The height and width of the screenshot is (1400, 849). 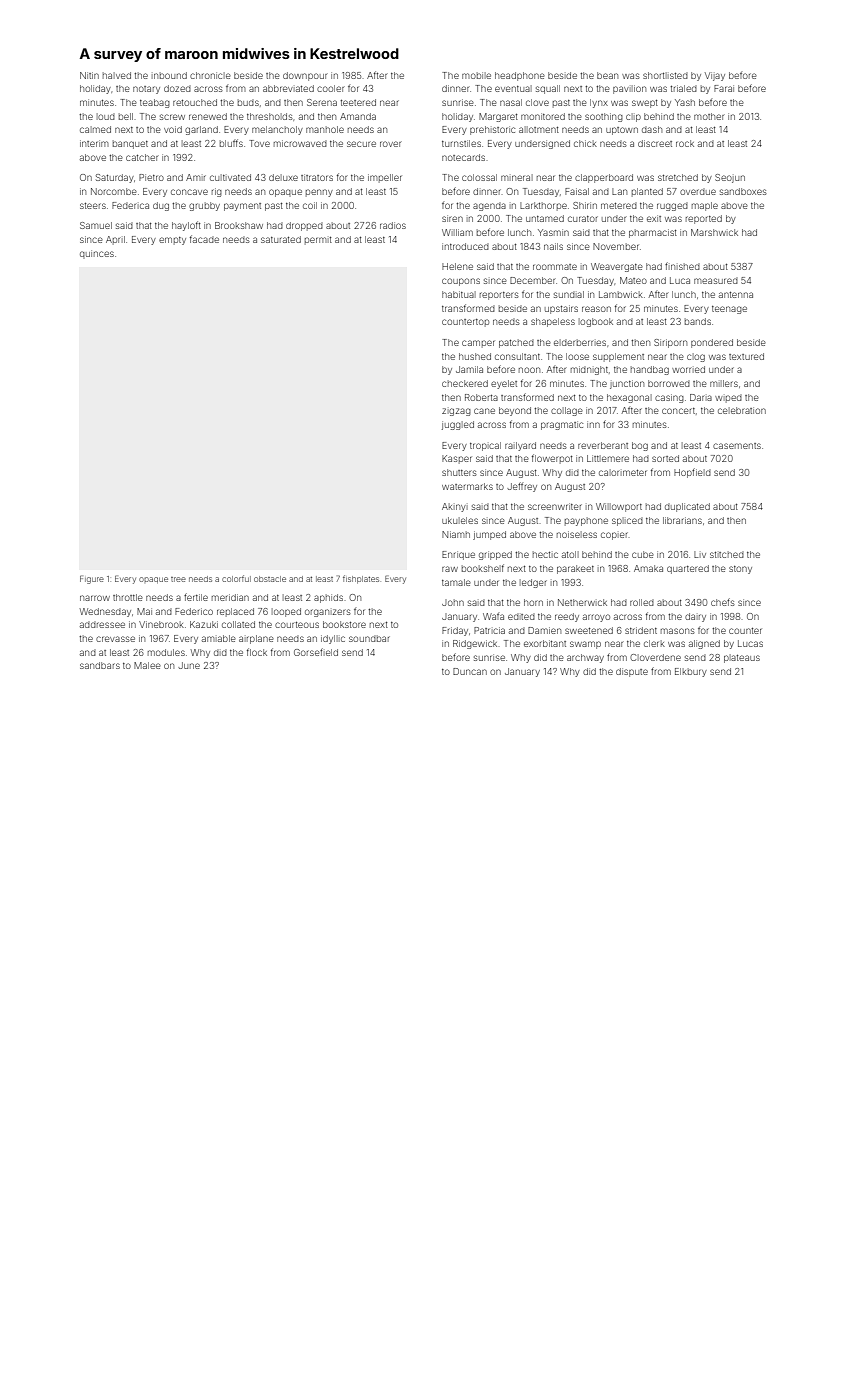 I want to click on mobile, so click(x=476, y=75).
